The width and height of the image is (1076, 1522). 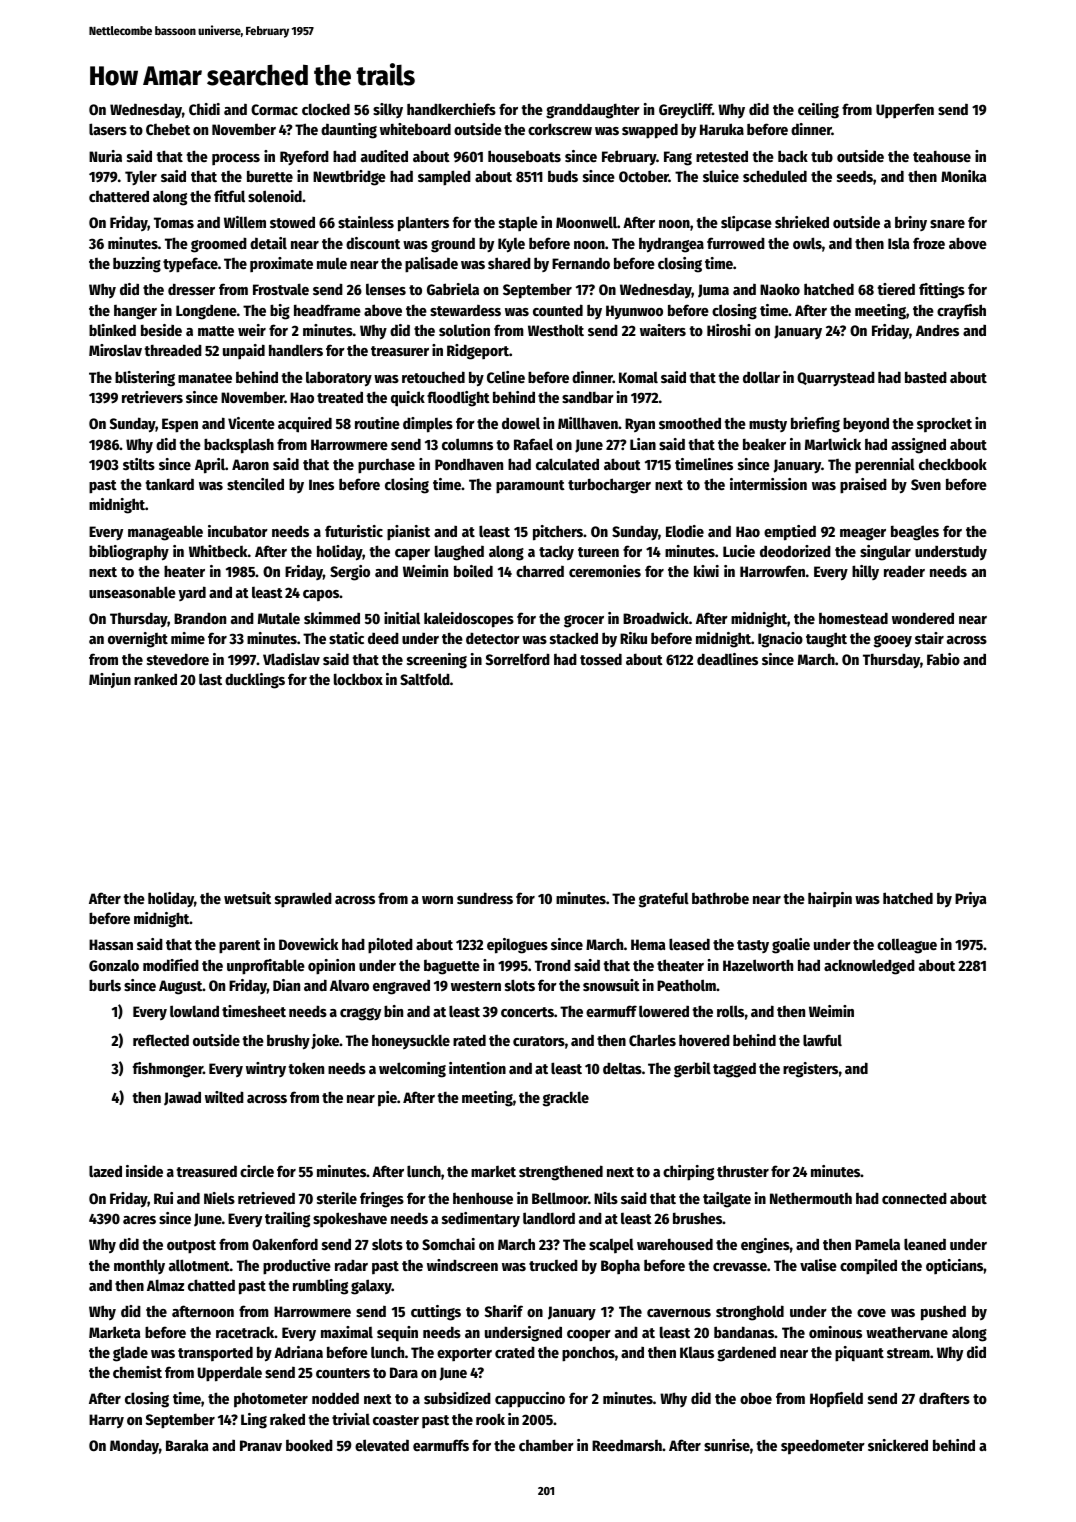 I want to click on mule, so click(x=332, y=263).
